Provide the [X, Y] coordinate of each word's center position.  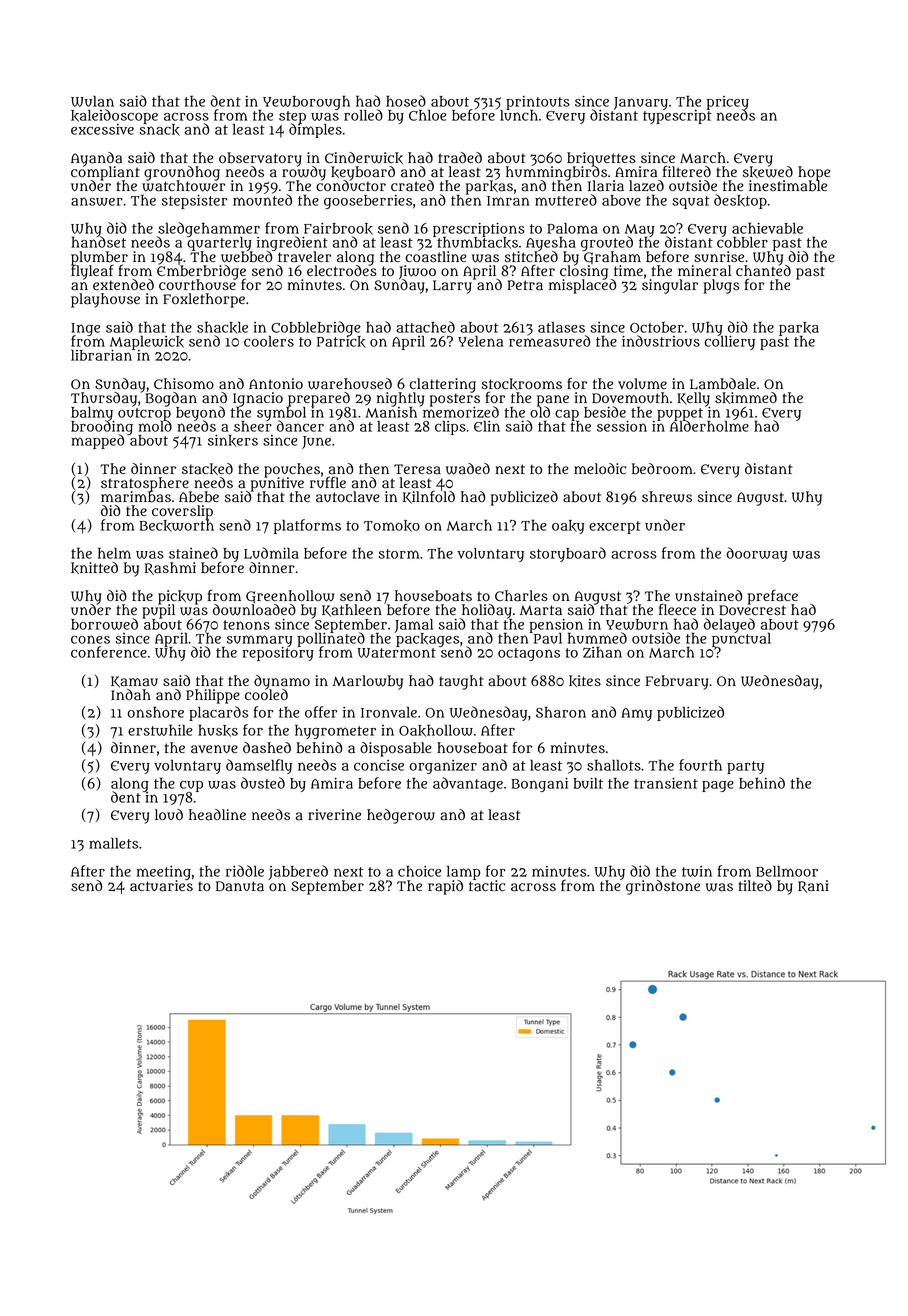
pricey [728, 103]
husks [218, 731]
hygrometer [335, 731]
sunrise [719, 257]
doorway [757, 554]
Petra [525, 285]
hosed [406, 101]
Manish [391, 412]
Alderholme [709, 426]
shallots [614, 765]
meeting [164, 873]
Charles [521, 596]
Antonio [276, 383]
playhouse [105, 300]
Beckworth [176, 526]
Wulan [92, 101]
